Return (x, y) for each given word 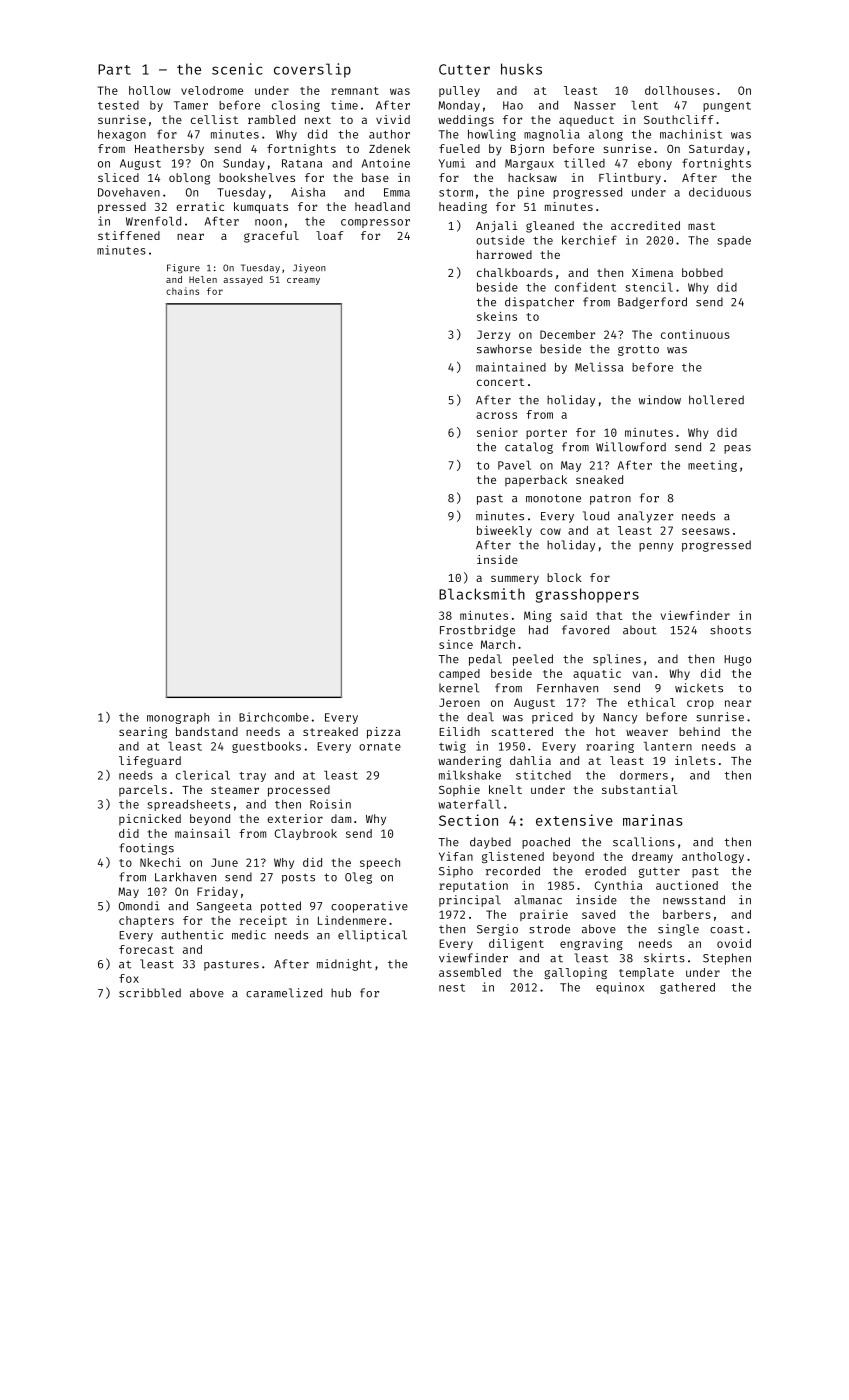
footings (146, 849)
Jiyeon (309, 268)
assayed (243, 280)
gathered (687, 988)
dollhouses (679, 90)
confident (585, 287)
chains (182, 291)
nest (452, 988)
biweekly (504, 531)
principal (470, 901)
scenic (237, 69)
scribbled (150, 993)
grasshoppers (587, 595)
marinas (653, 820)
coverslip (312, 70)
